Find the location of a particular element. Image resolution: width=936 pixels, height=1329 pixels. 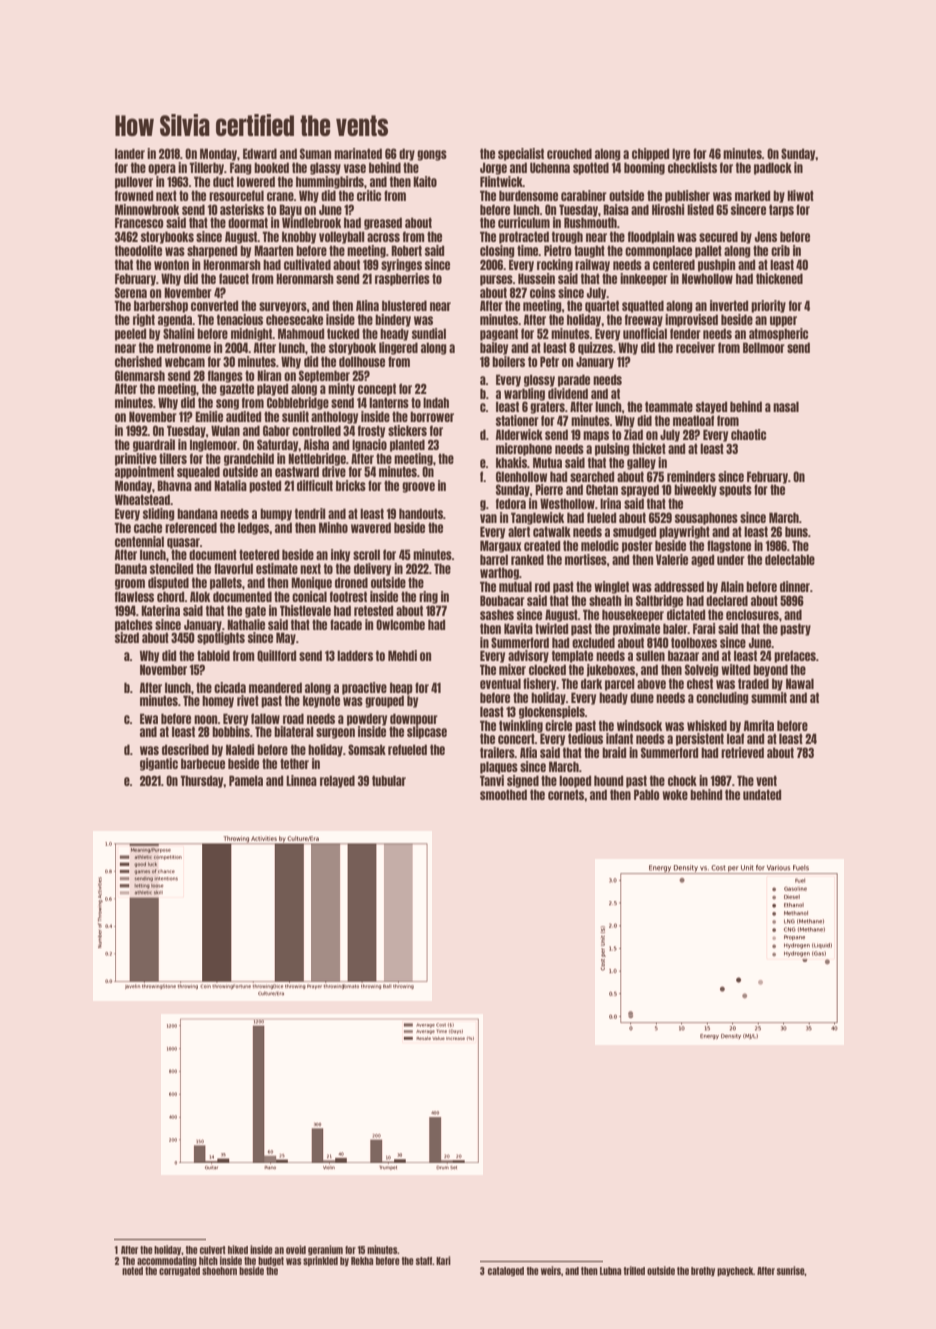

smoothed is located at coordinates (503, 794).
